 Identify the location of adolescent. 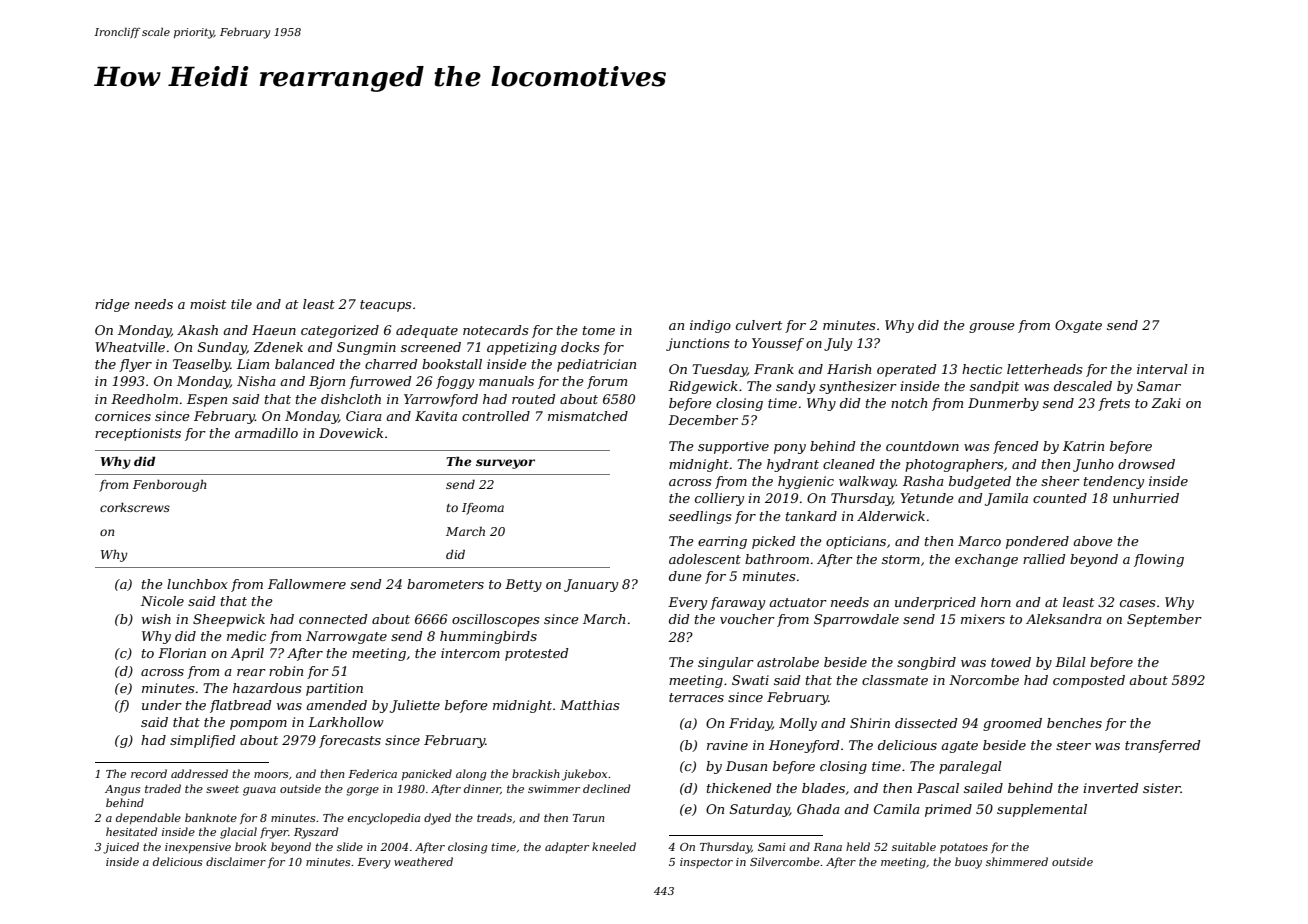
(705, 559).
